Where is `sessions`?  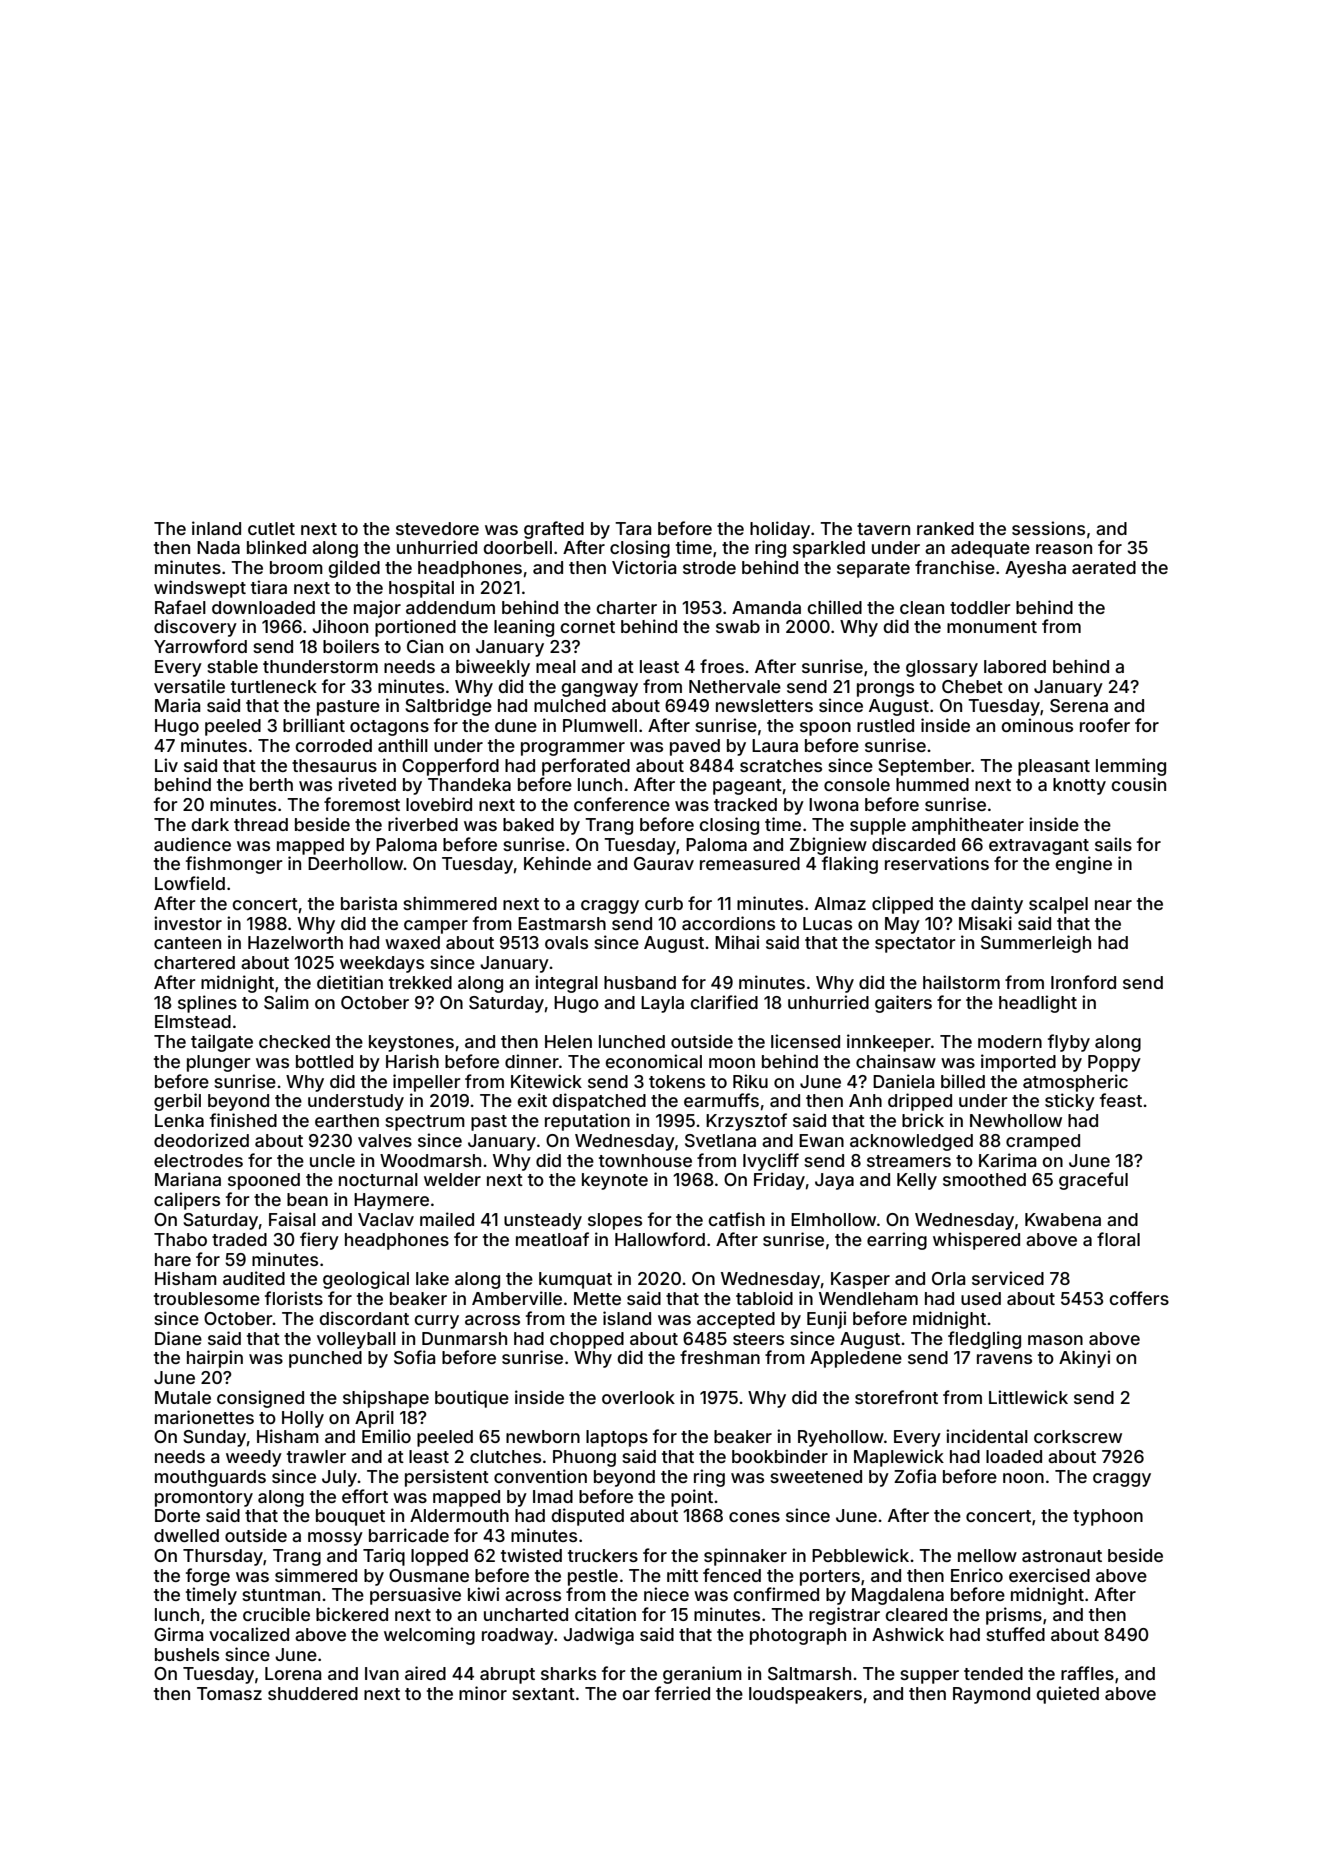
sessions is located at coordinates (1048, 528).
